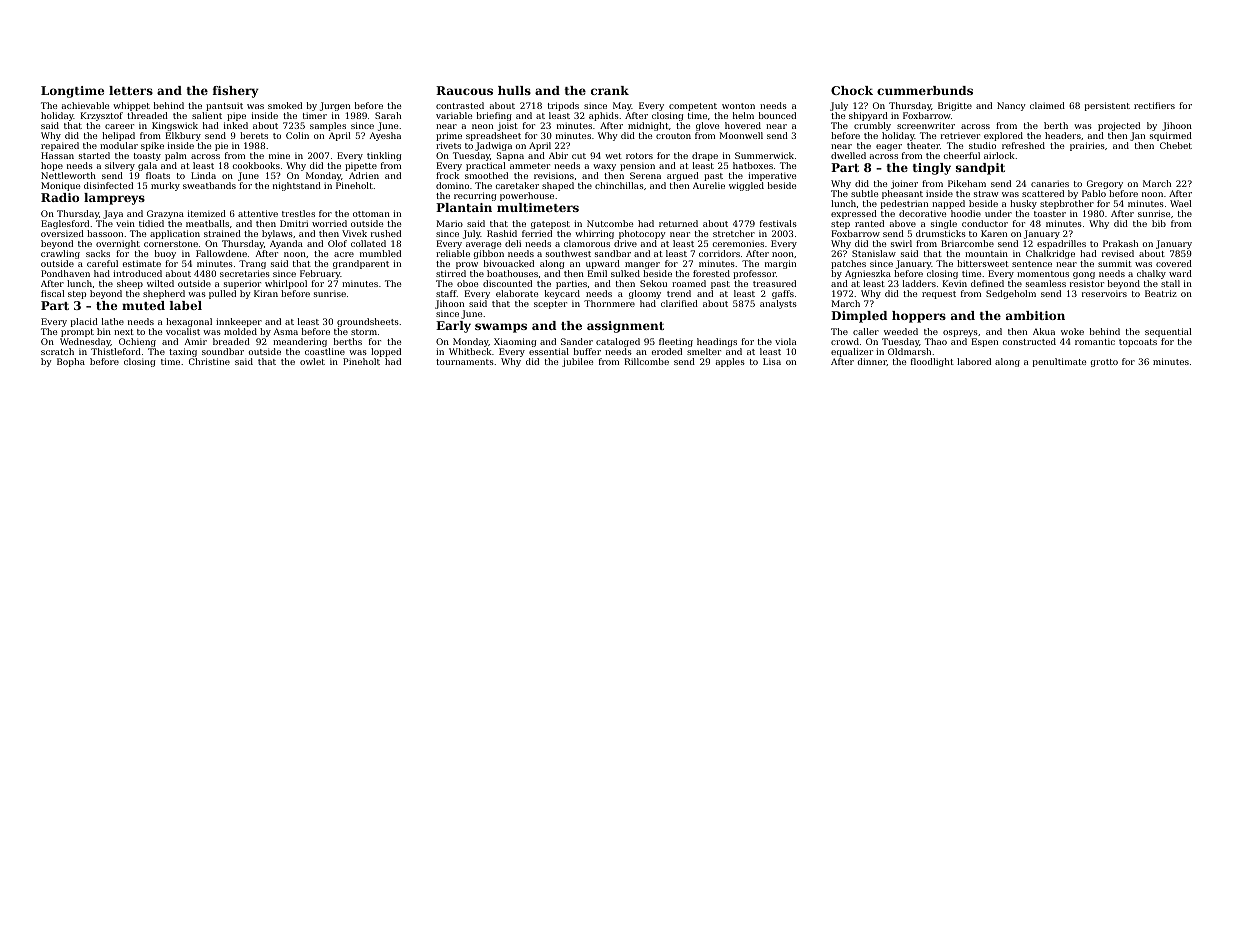  What do you see at coordinates (618, 342) in the screenshot?
I see `cataloged` at bounding box center [618, 342].
